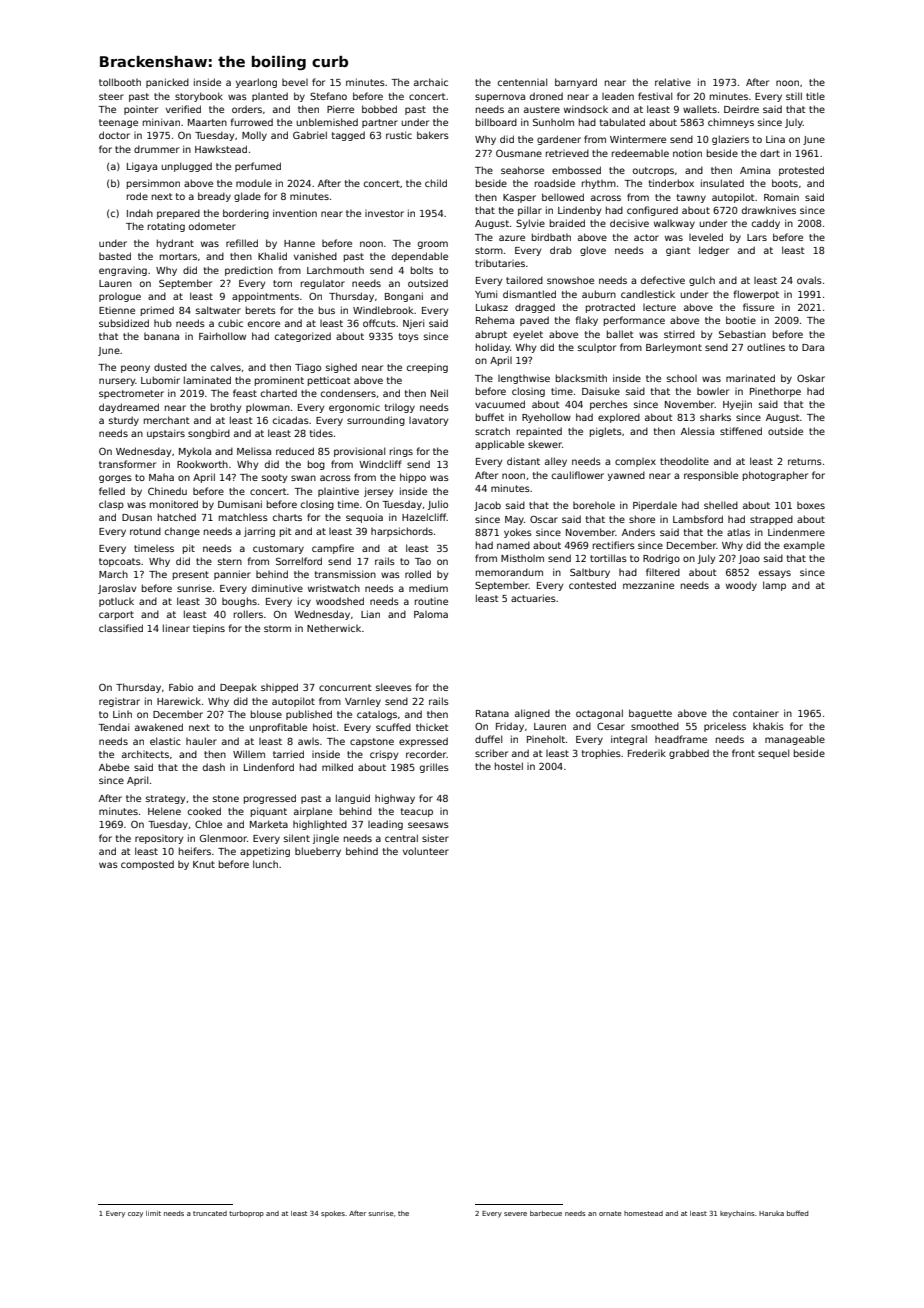 The image size is (924, 1308). What do you see at coordinates (426, 851) in the screenshot?
I see `volunteer` at bounding box center [426, 851].
